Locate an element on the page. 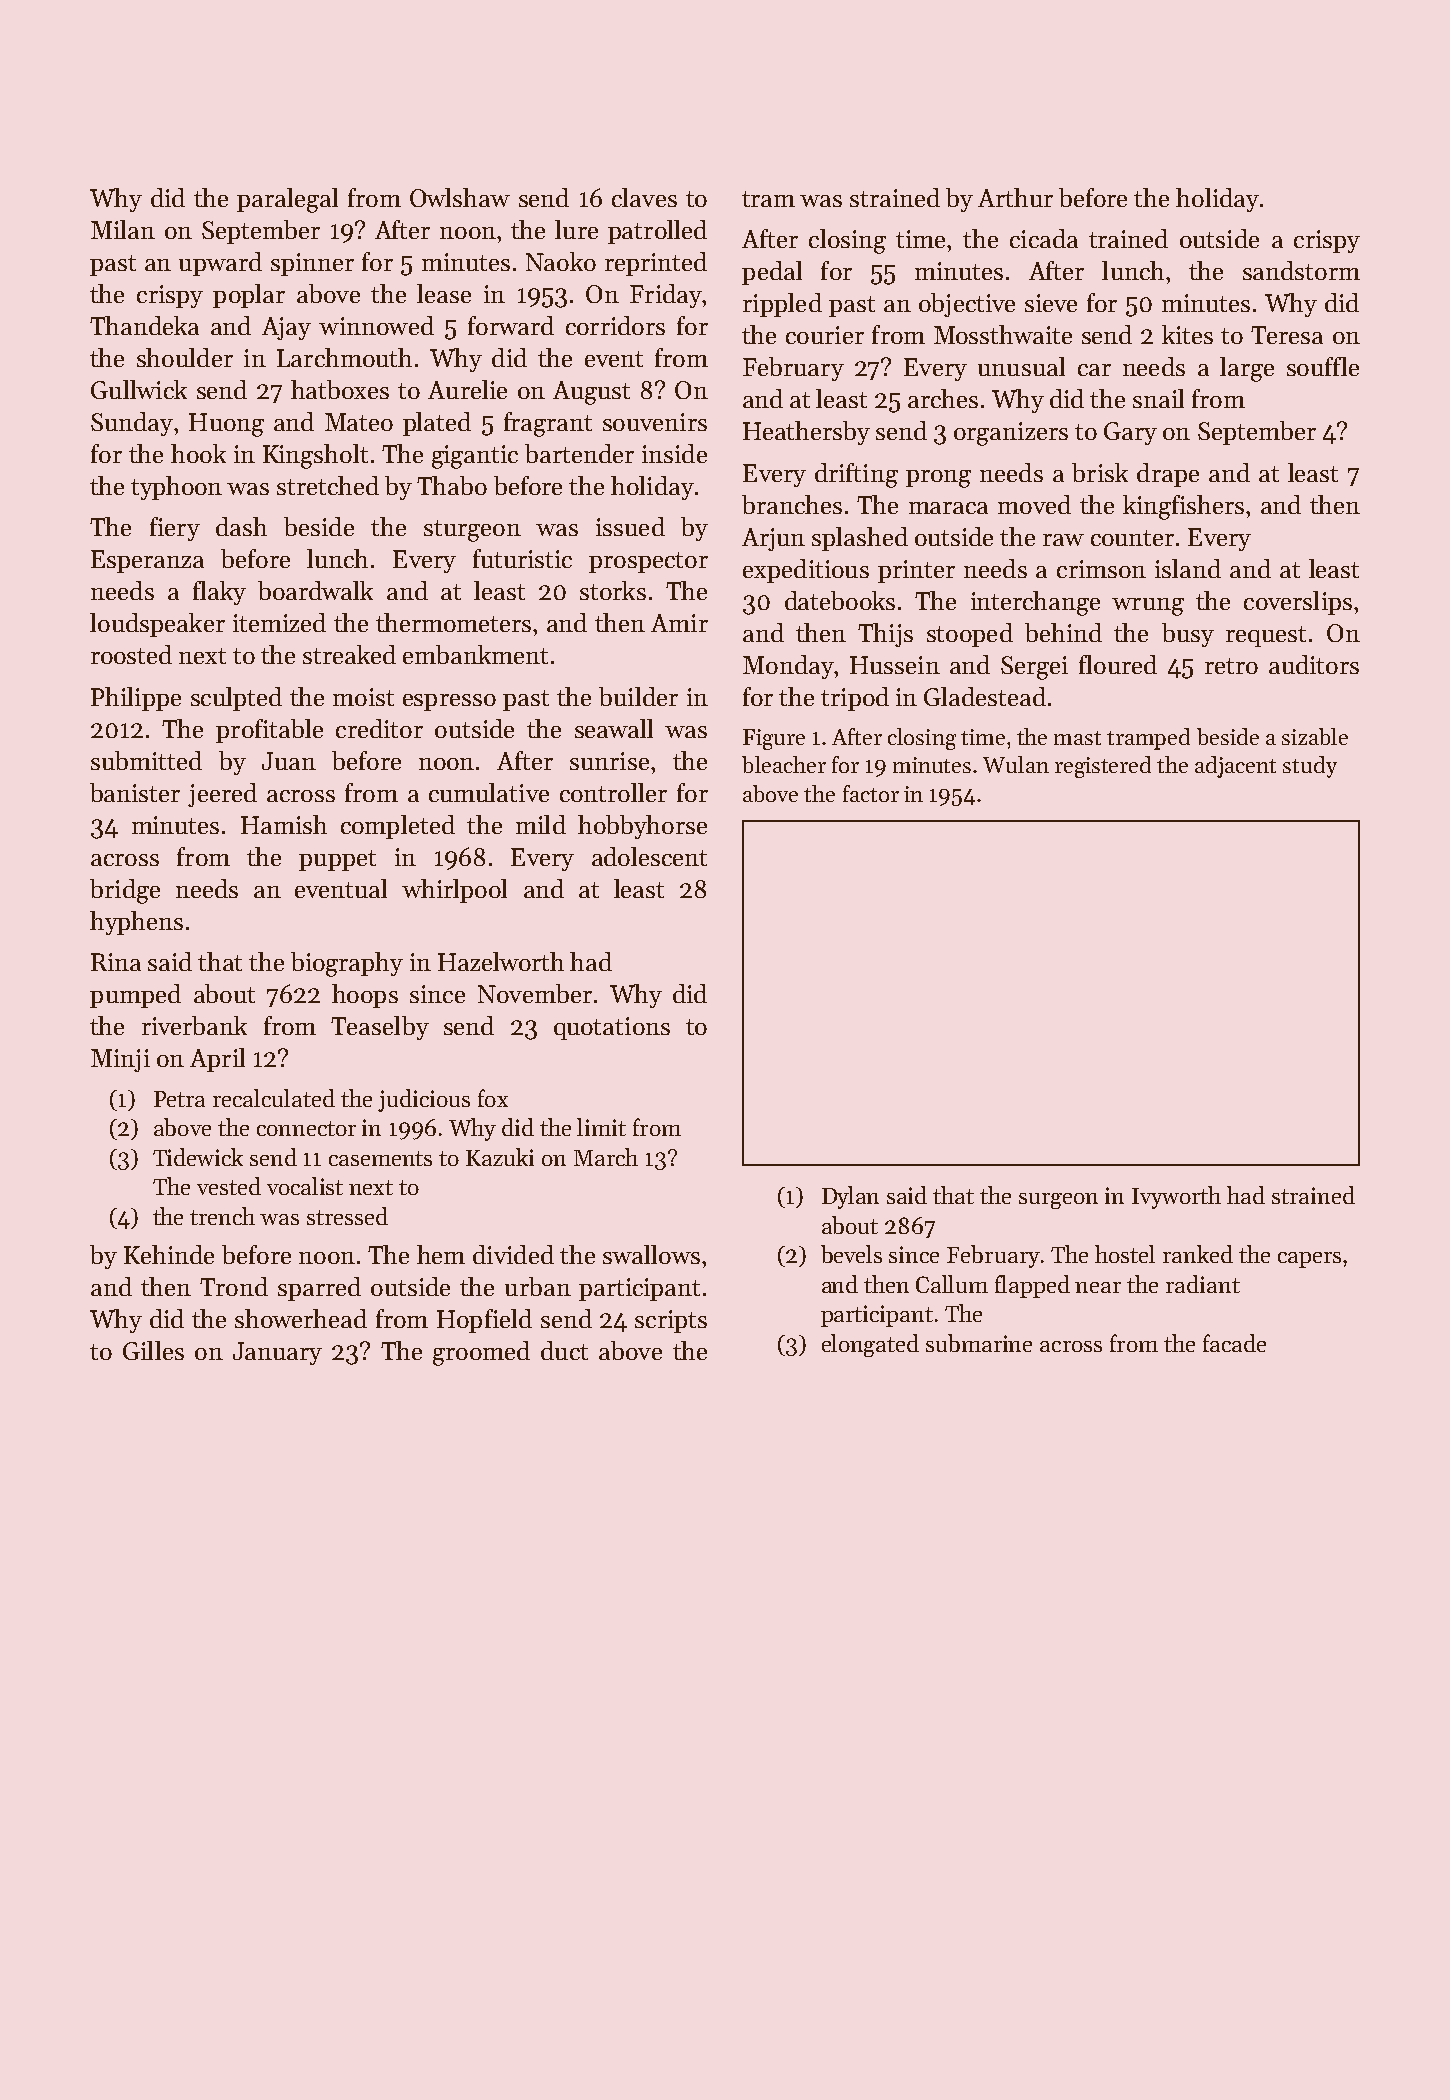  submarine is located at coordinates (979, 1343).
